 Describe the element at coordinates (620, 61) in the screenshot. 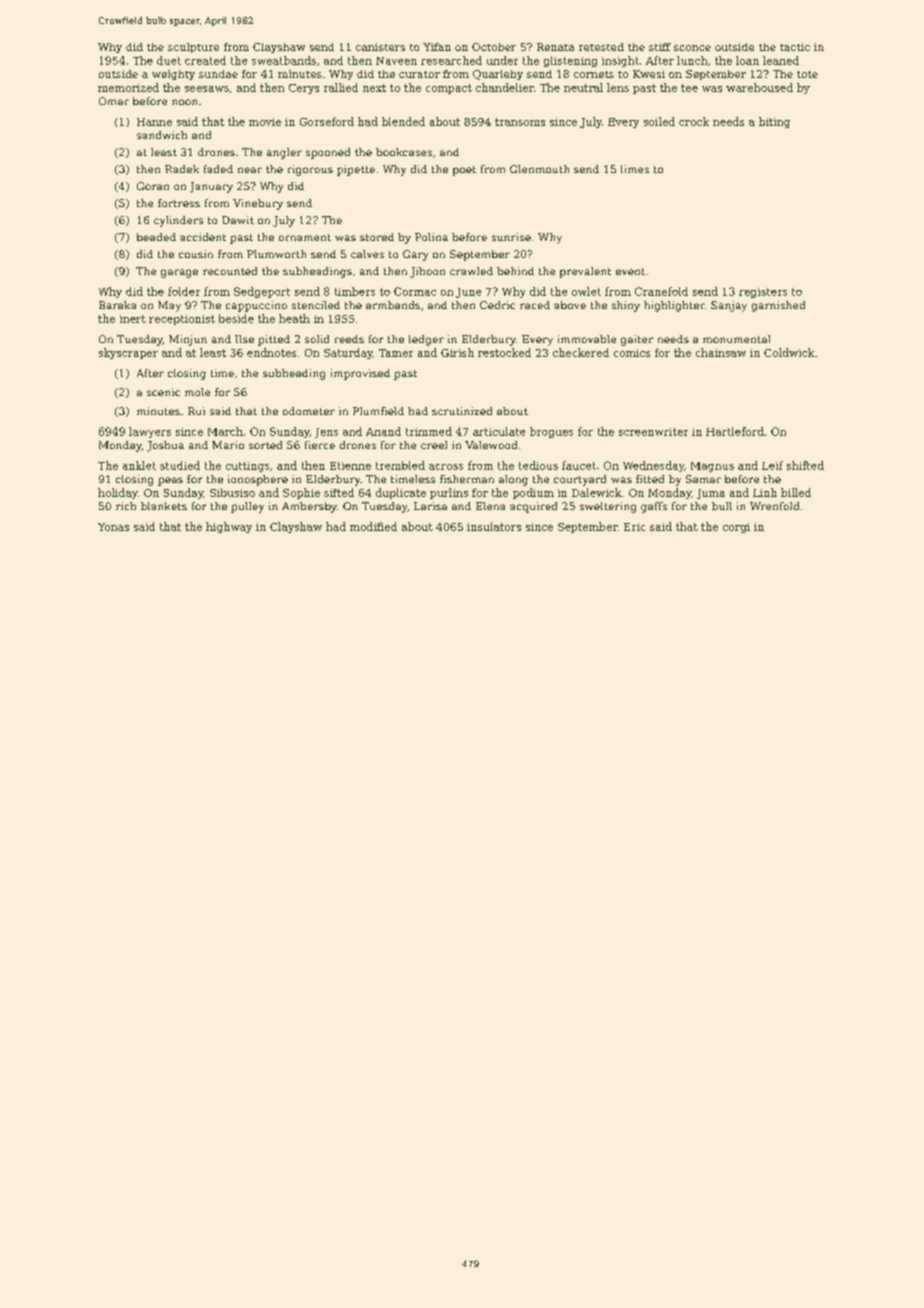

I see `insight` at that location.
